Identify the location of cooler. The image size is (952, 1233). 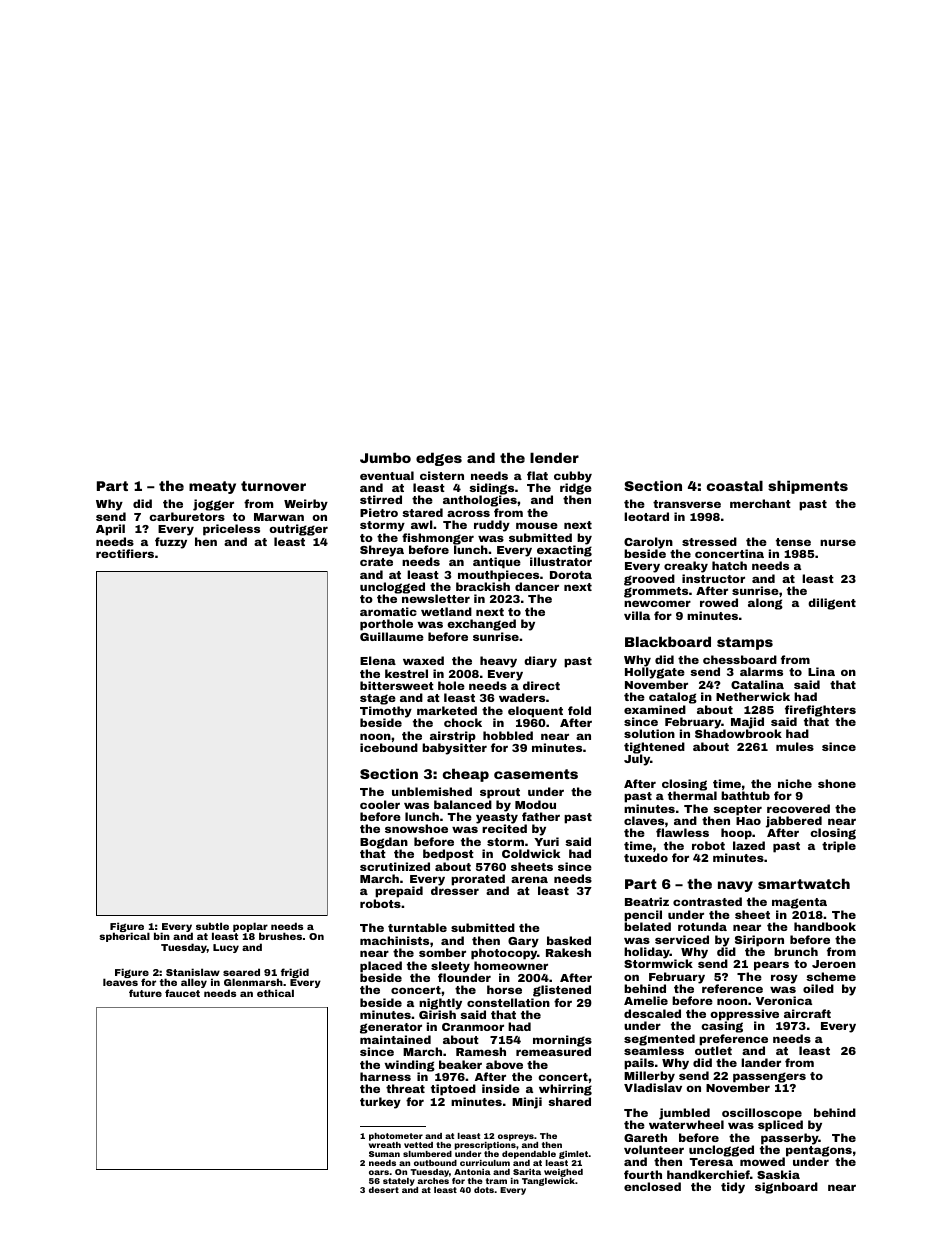
(380, 804).
